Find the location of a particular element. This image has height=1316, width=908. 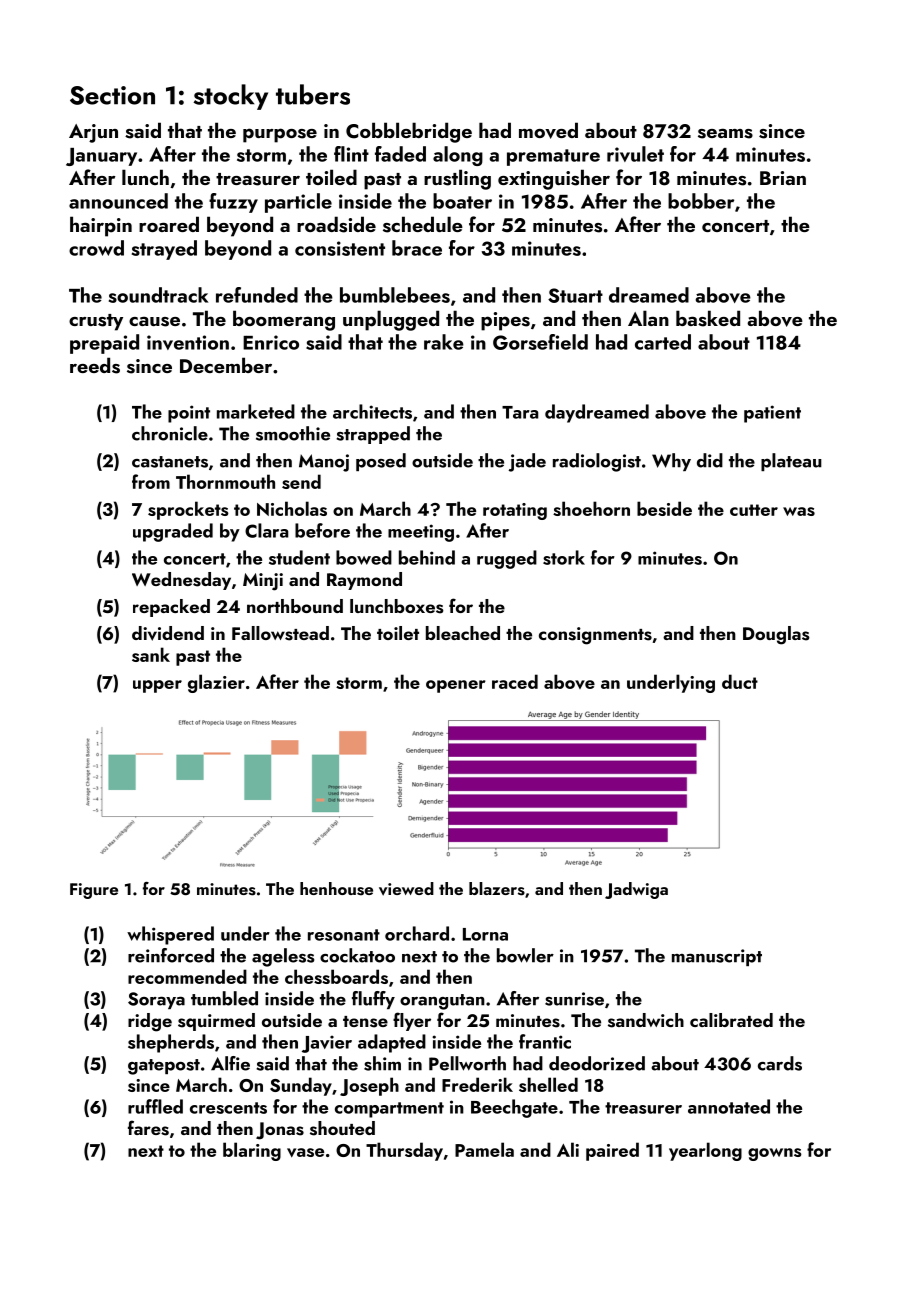

cockatoo is located at coordinates (357, 955).
